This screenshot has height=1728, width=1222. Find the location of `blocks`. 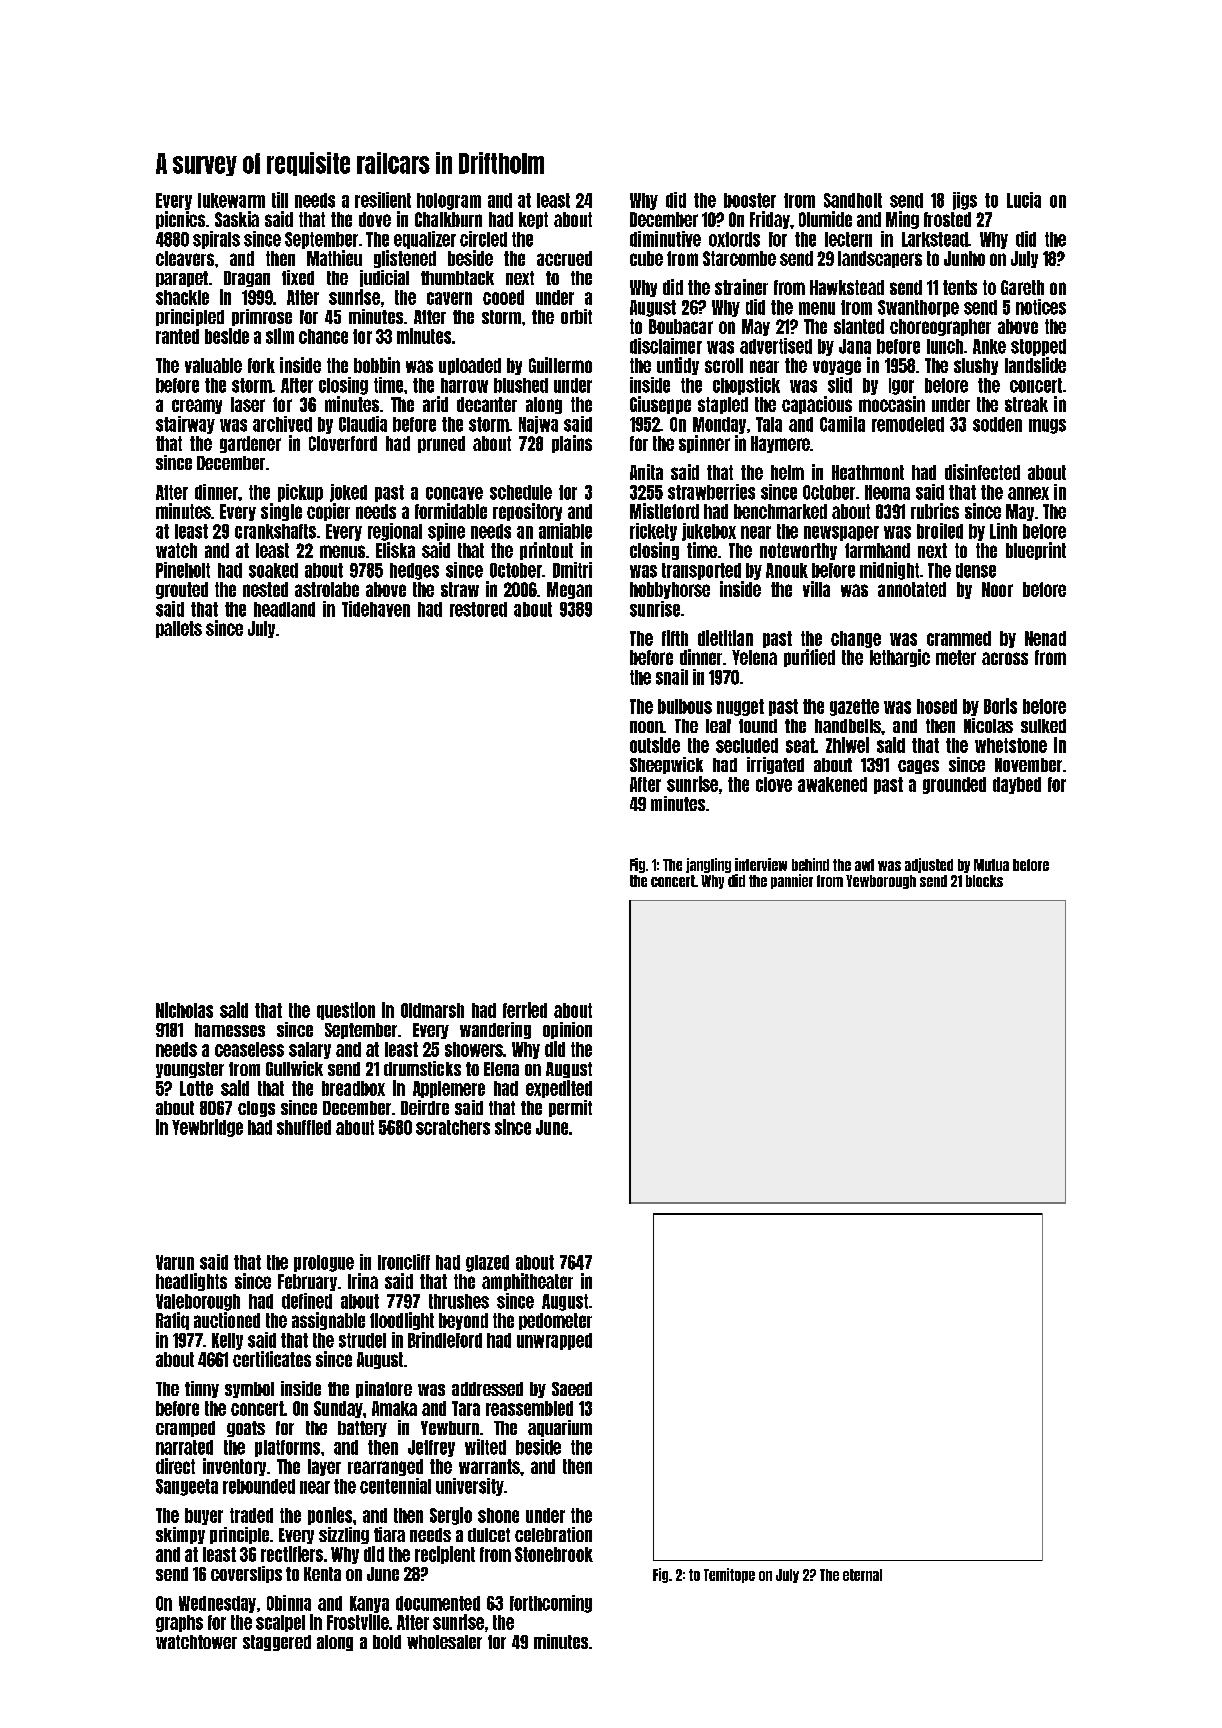

blocks is located at coordinates (984, 881).
